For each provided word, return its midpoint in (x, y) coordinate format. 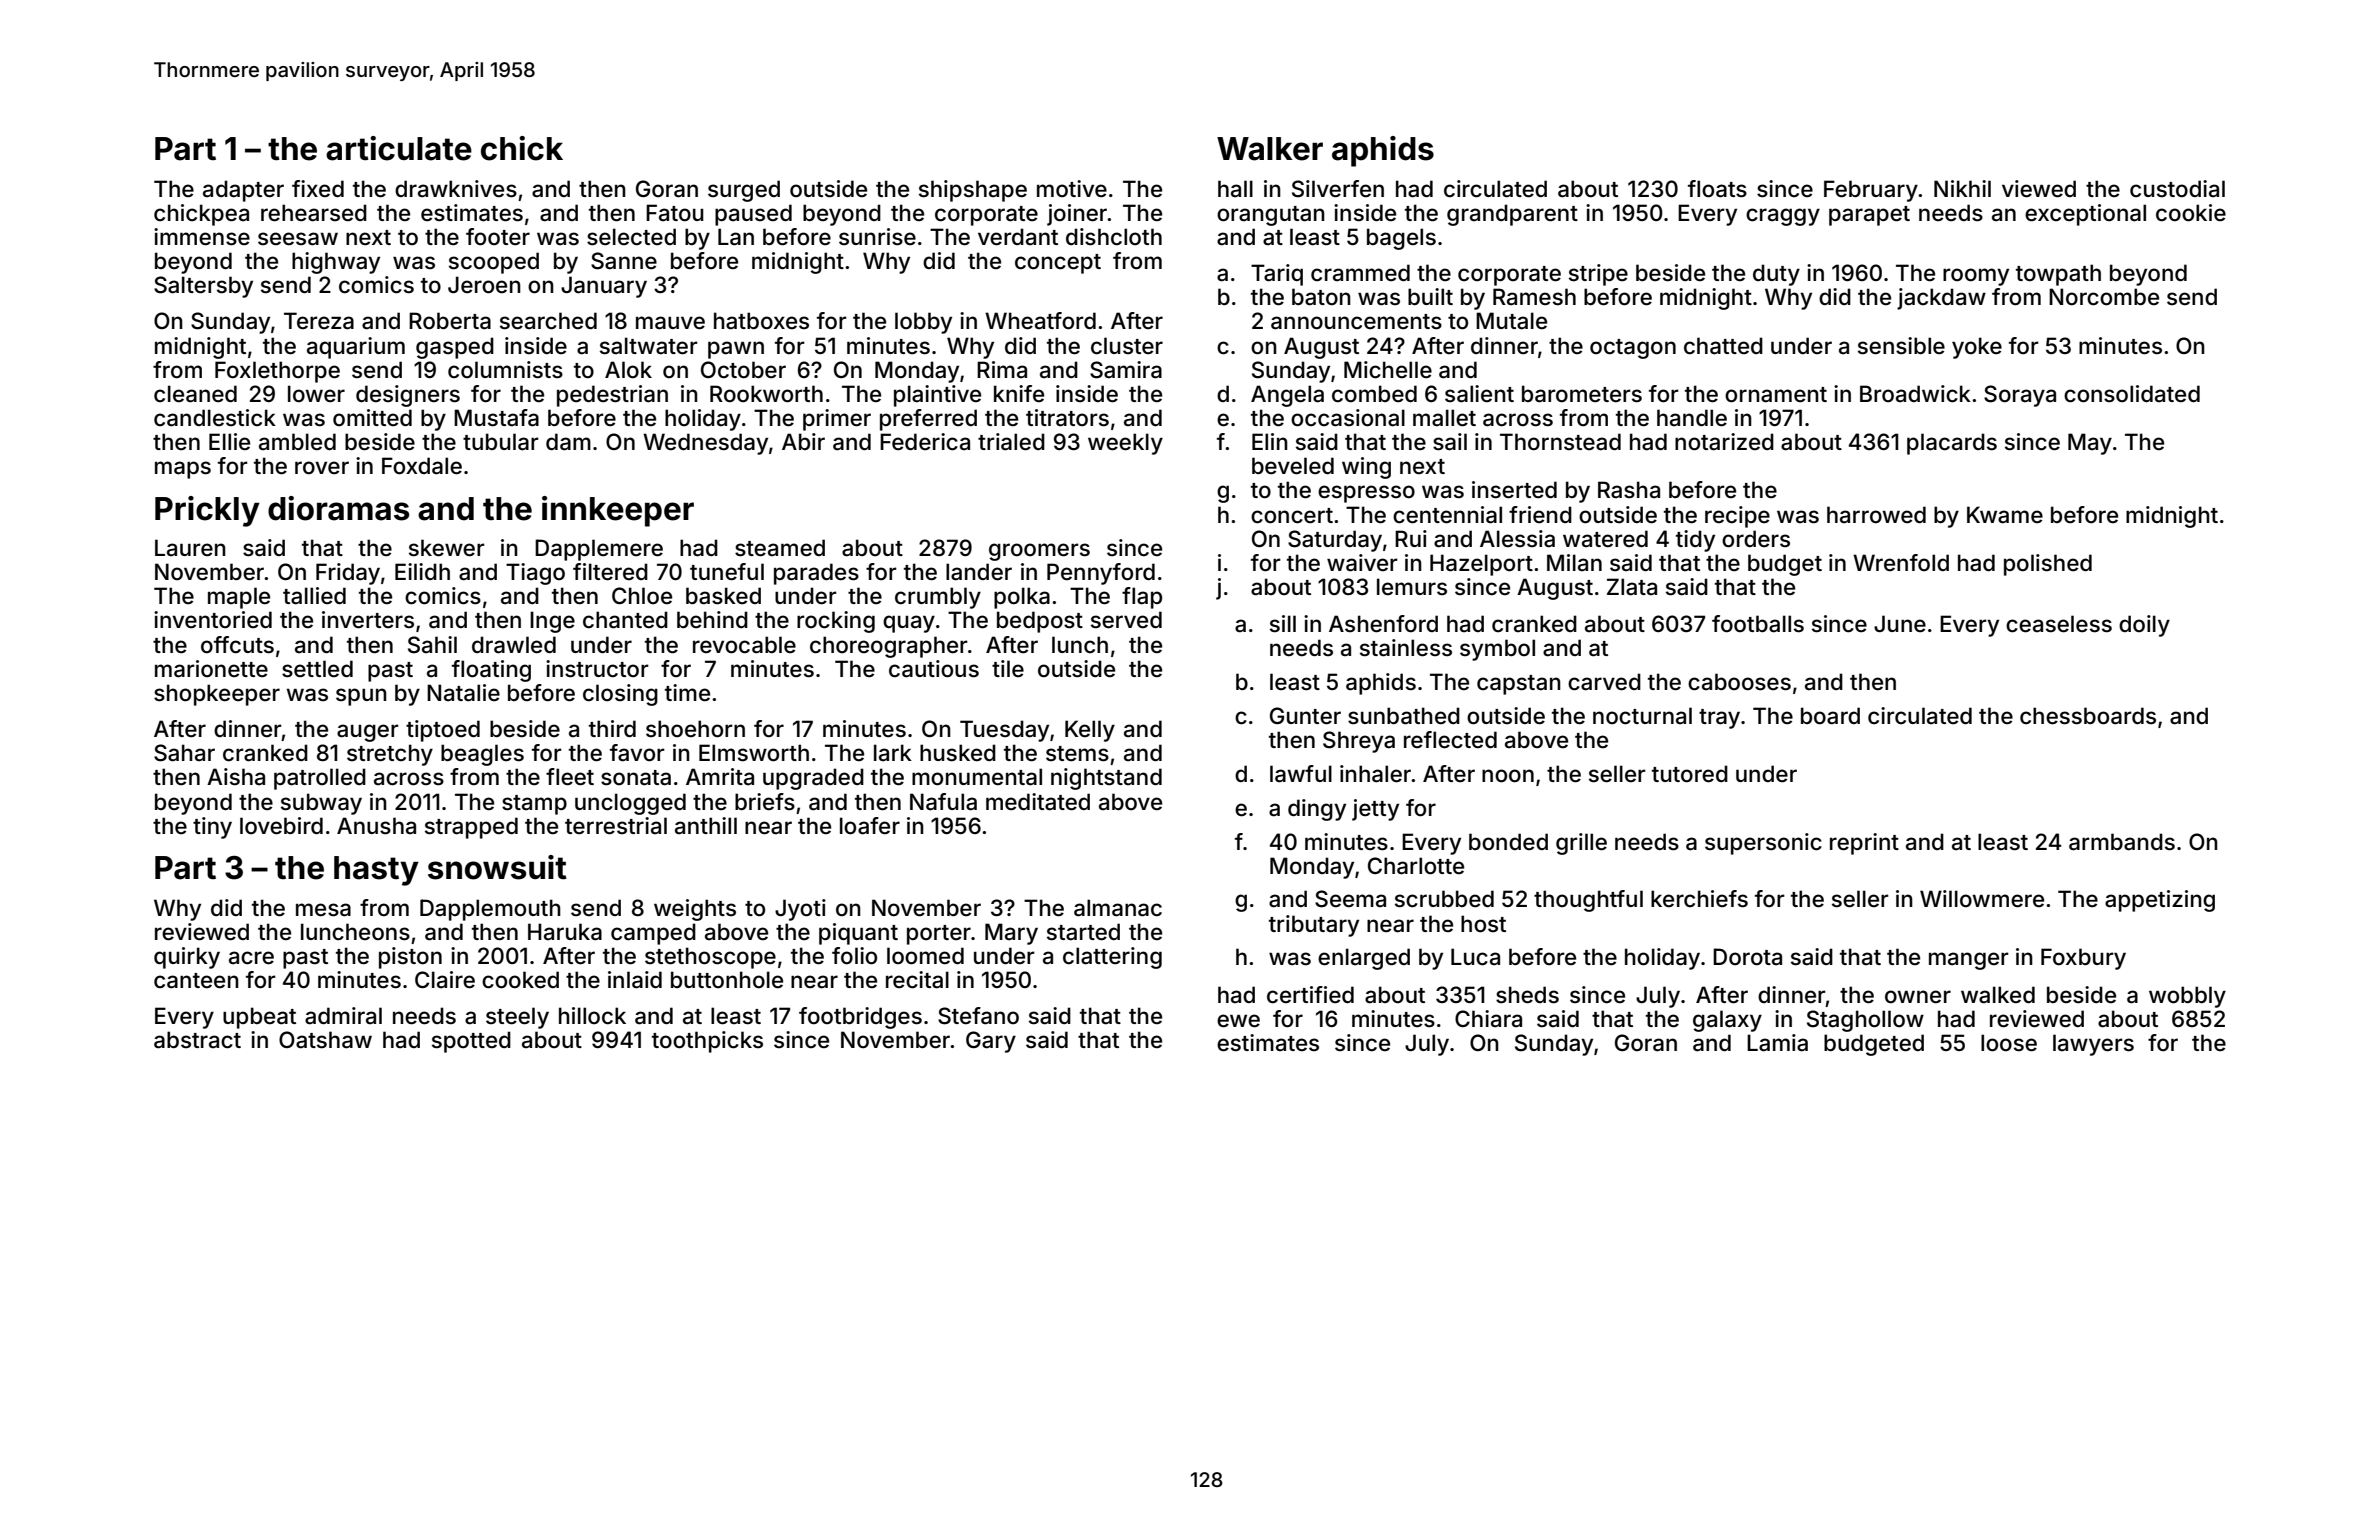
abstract (197, 1040)
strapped (471, 828)
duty (1776, 275)
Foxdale (422, 466)
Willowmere (1982, 899)
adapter (243, 191)
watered (1605, 539)
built (1430, 296)
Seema (1350, 899)
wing (1366, 468)
